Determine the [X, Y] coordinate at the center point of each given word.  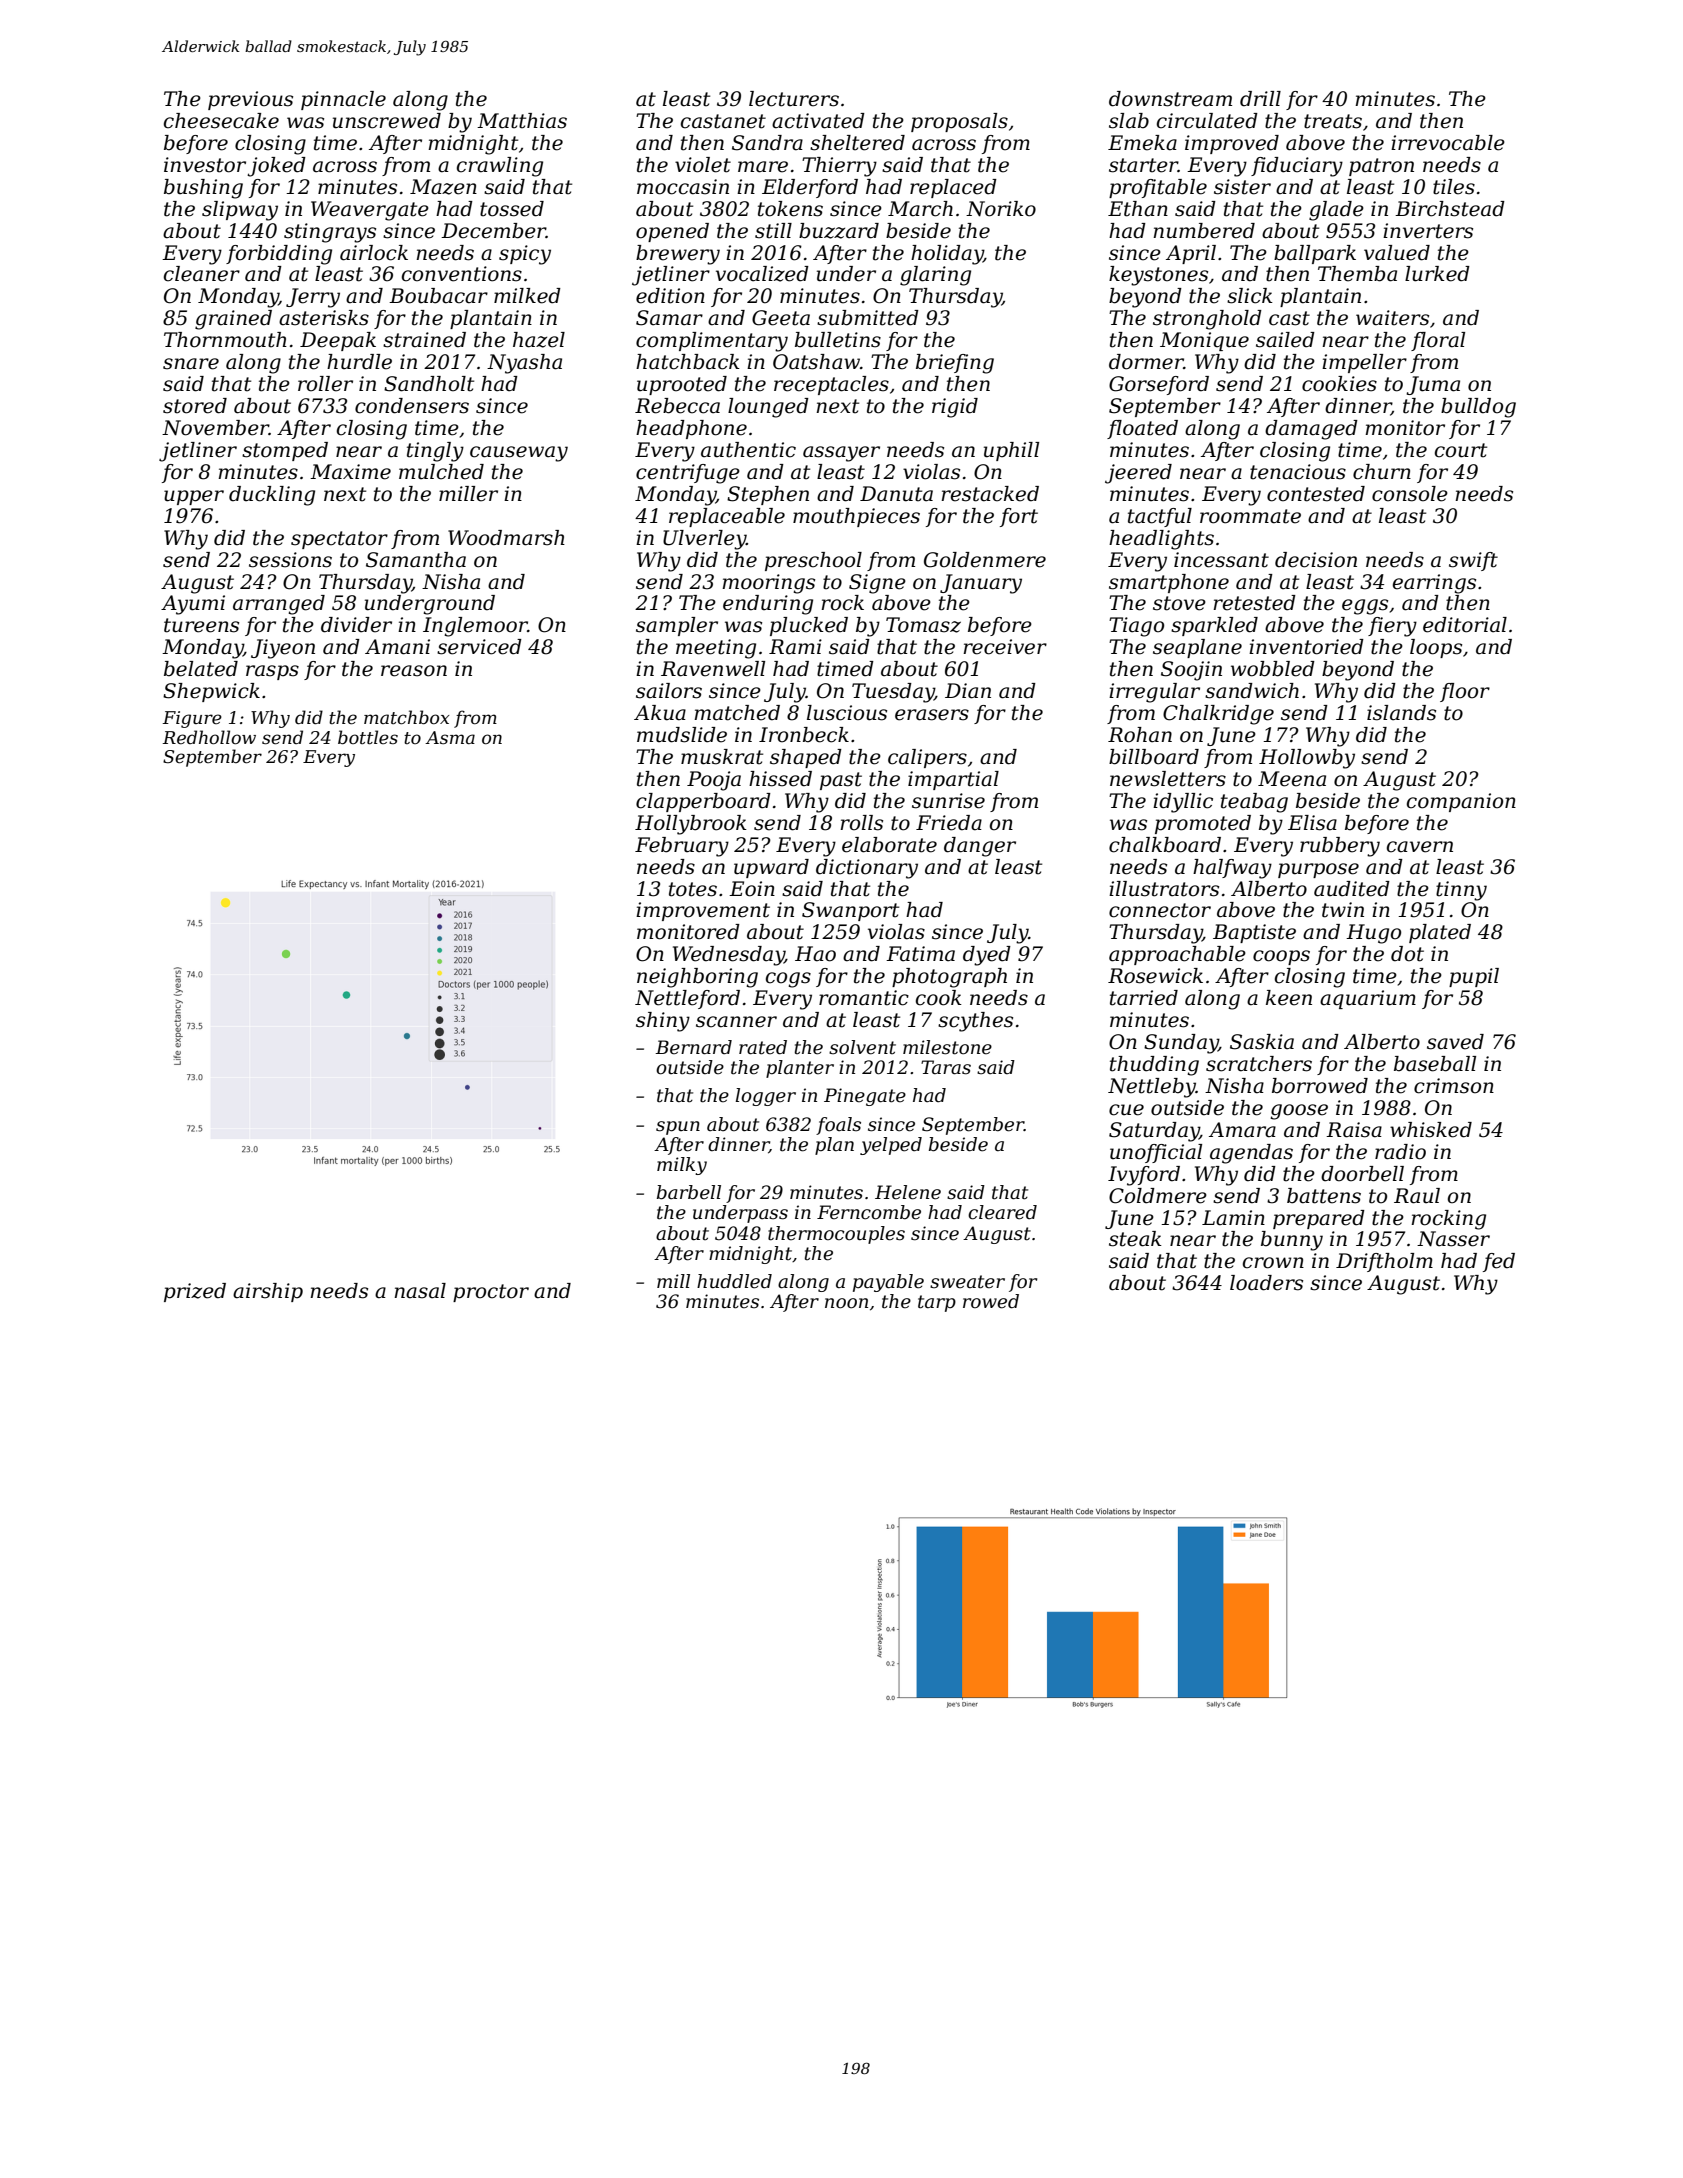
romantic [864, 998]
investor [205, 165]
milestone [947, 1047]
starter [1143, 165]
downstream [1170, 99]
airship [268, 1292]
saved [1455, 1042]
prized [195, 1292]
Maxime [350, 472]
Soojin [1191, 671]
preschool [813, 561]
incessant [1221, 560]
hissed [780, 779]
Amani [397, 647]
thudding [1154, 1066]
